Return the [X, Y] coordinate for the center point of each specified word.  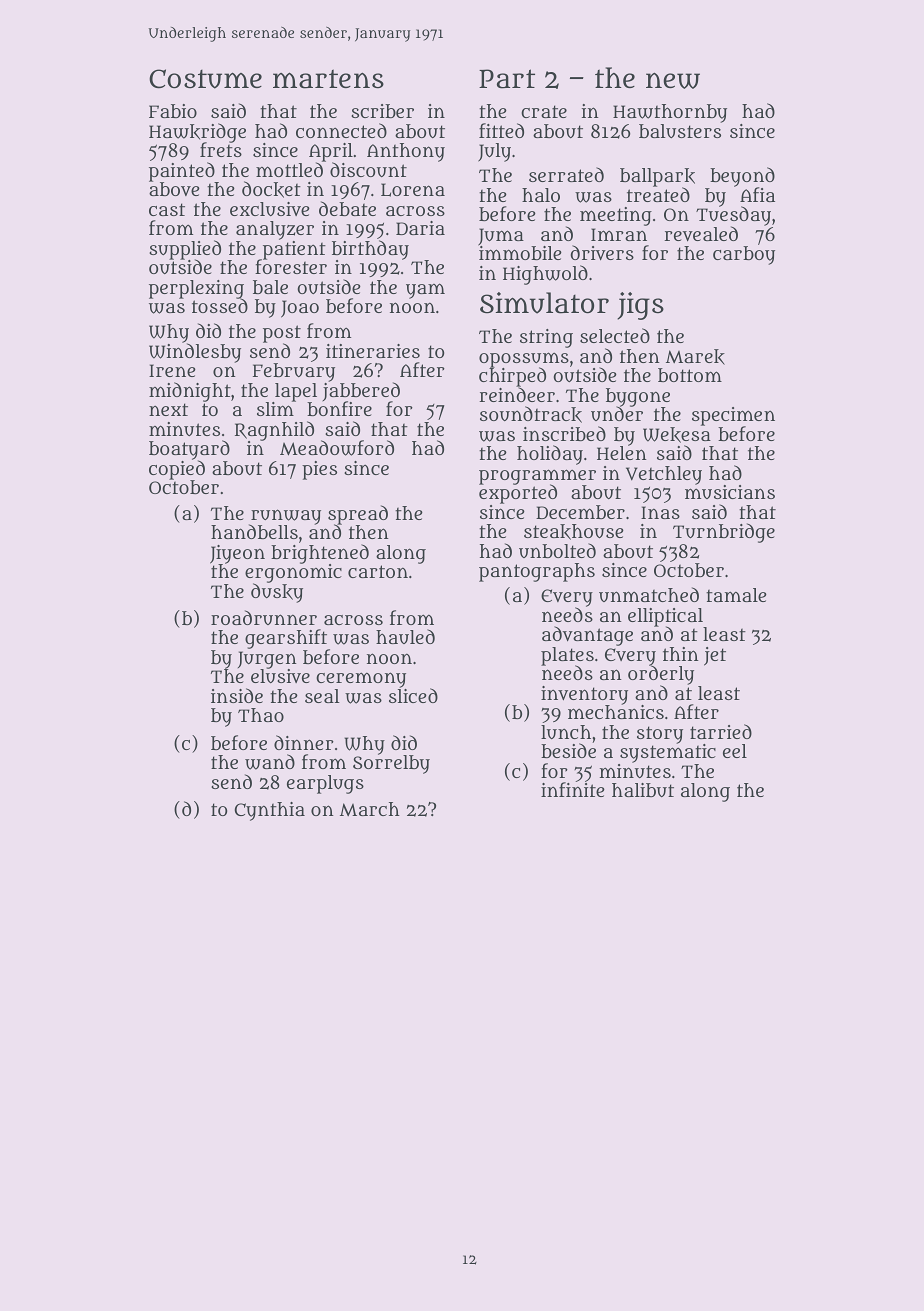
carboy [744, 255]
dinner [304, 742]
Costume [205, 79]
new [673, 80]
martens [328, 79]
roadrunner [264, 617]
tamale [736, 595]
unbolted [557, 550]
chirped [512, 377]
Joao [300, 309]
